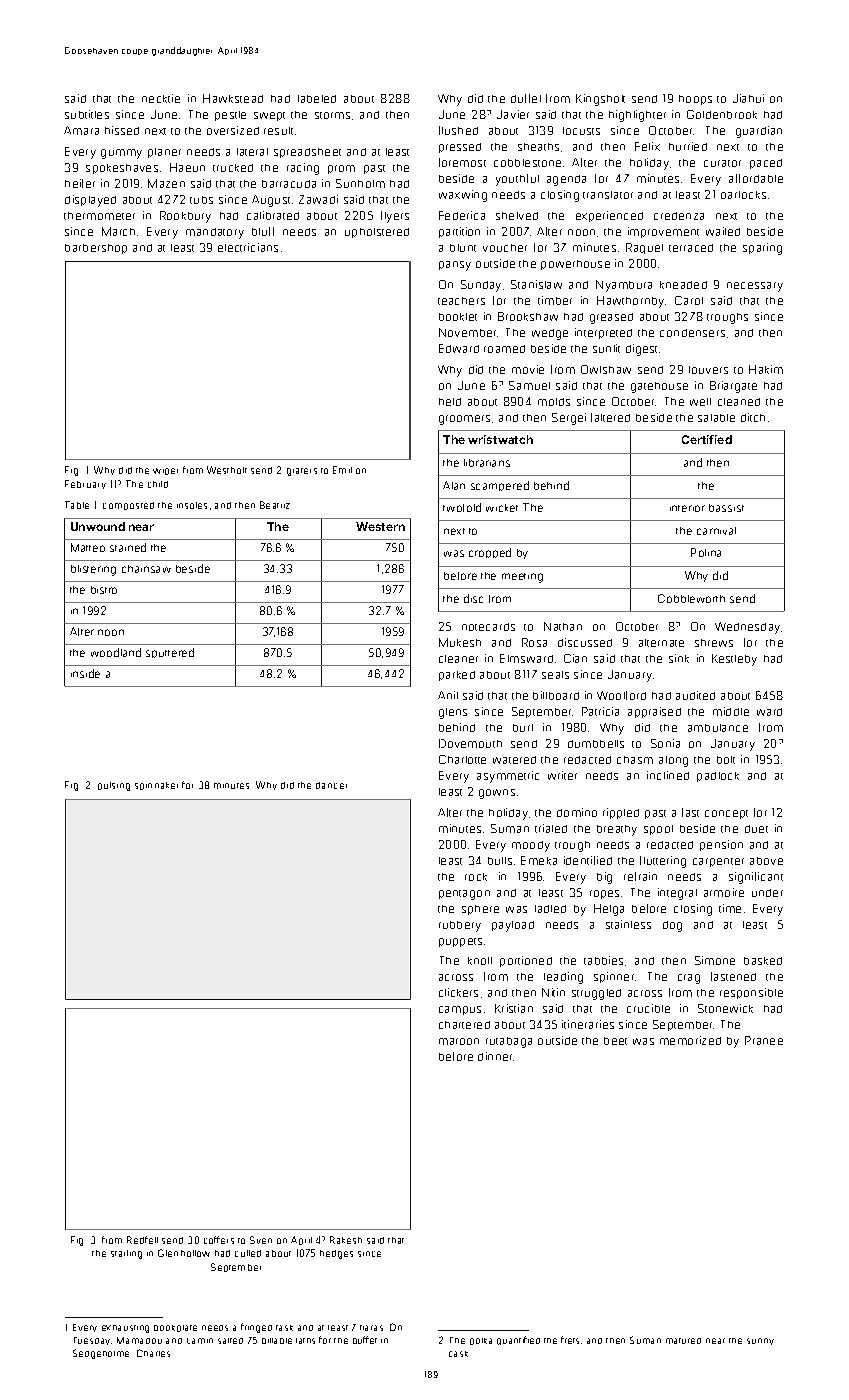  Describe the element at coordinates (458, 992) in the page. I see `clickers` at that location.
